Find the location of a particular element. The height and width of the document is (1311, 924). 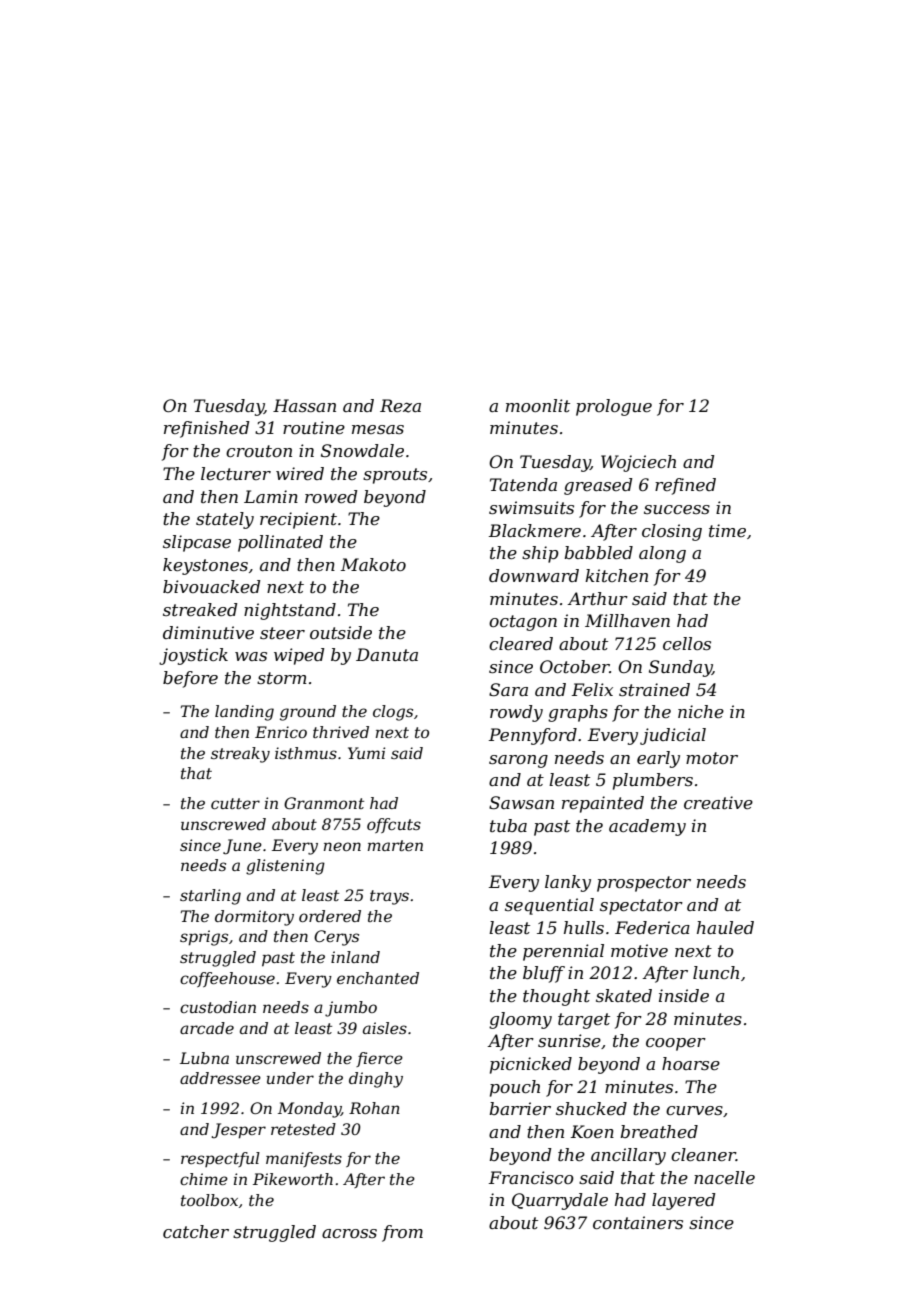

Hassan is located at coordinates (304, 405).
